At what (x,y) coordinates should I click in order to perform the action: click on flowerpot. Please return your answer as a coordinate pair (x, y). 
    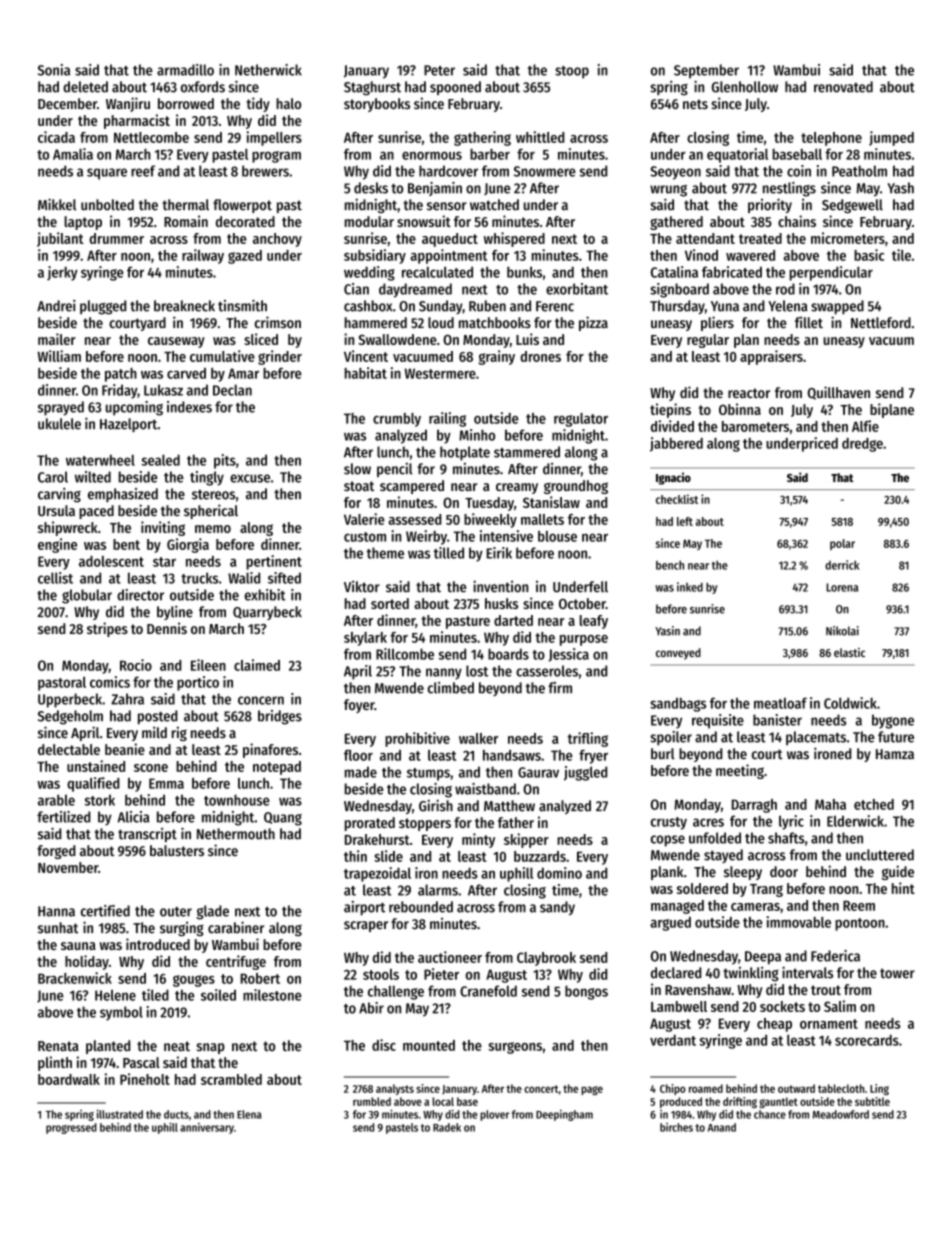
    Looking at the image, I should click on (242, 206).
